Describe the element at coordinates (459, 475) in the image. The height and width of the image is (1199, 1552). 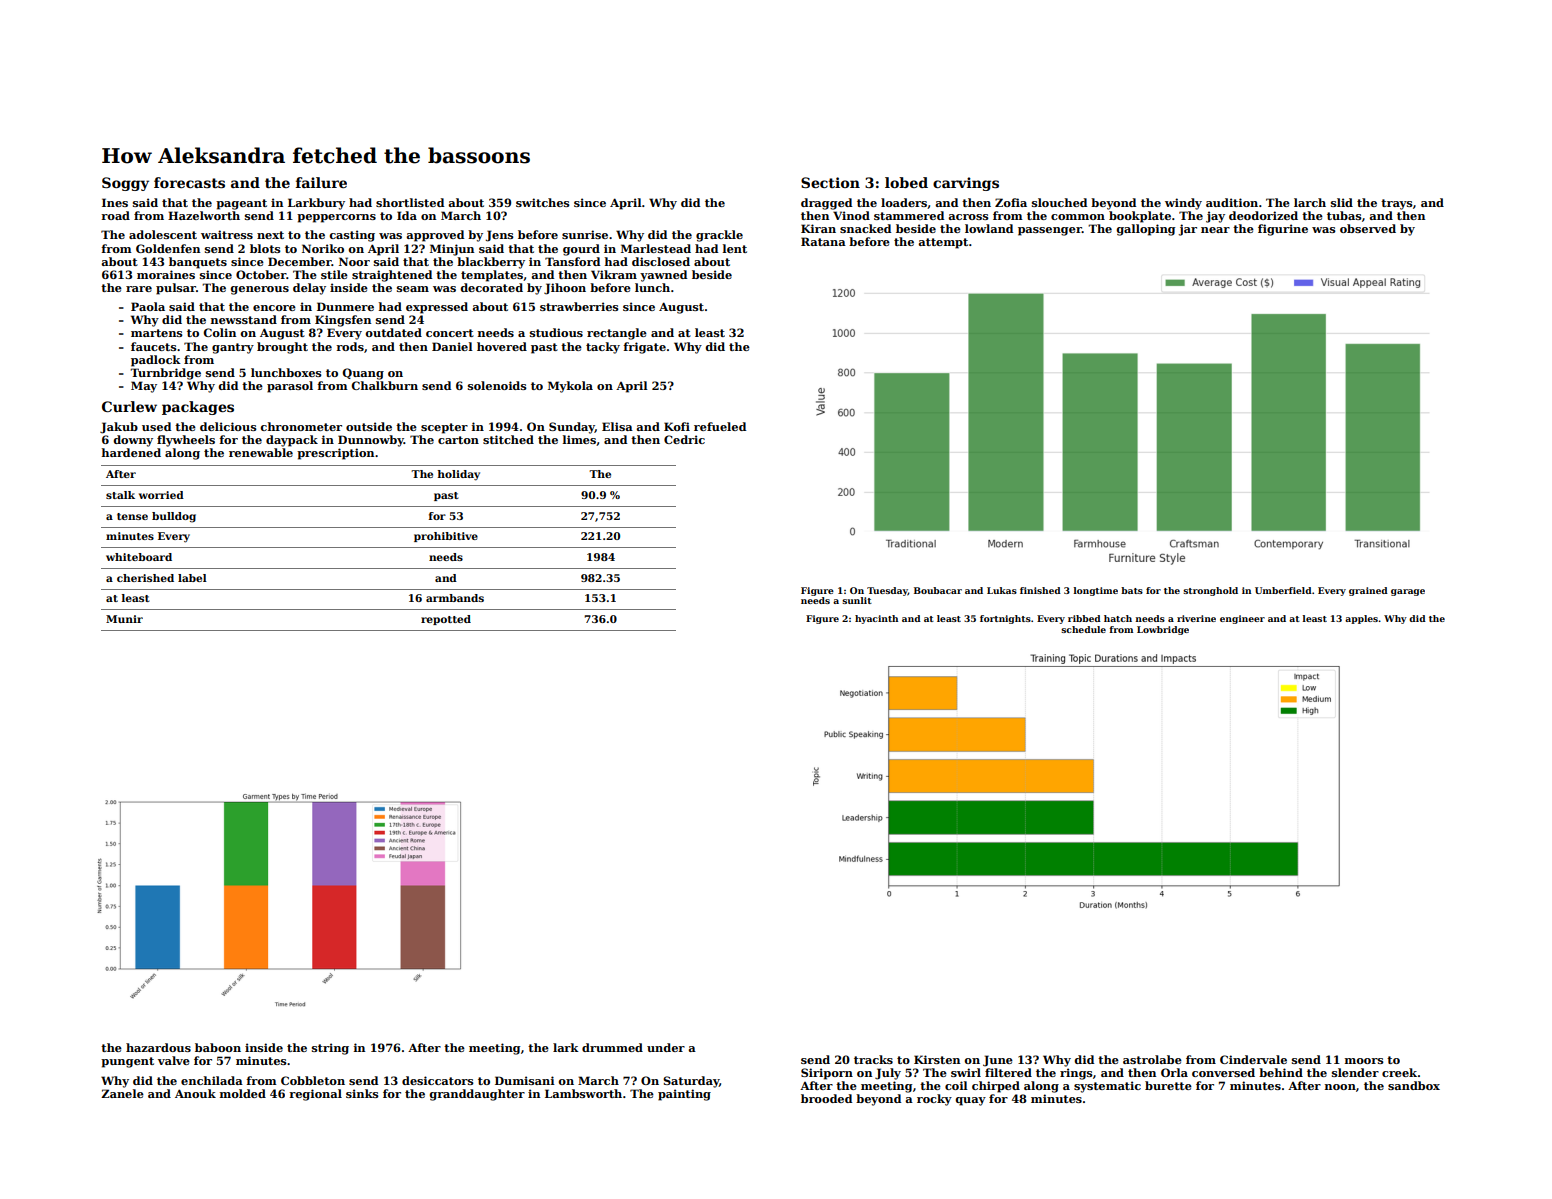
I see `holiday` at that location.
